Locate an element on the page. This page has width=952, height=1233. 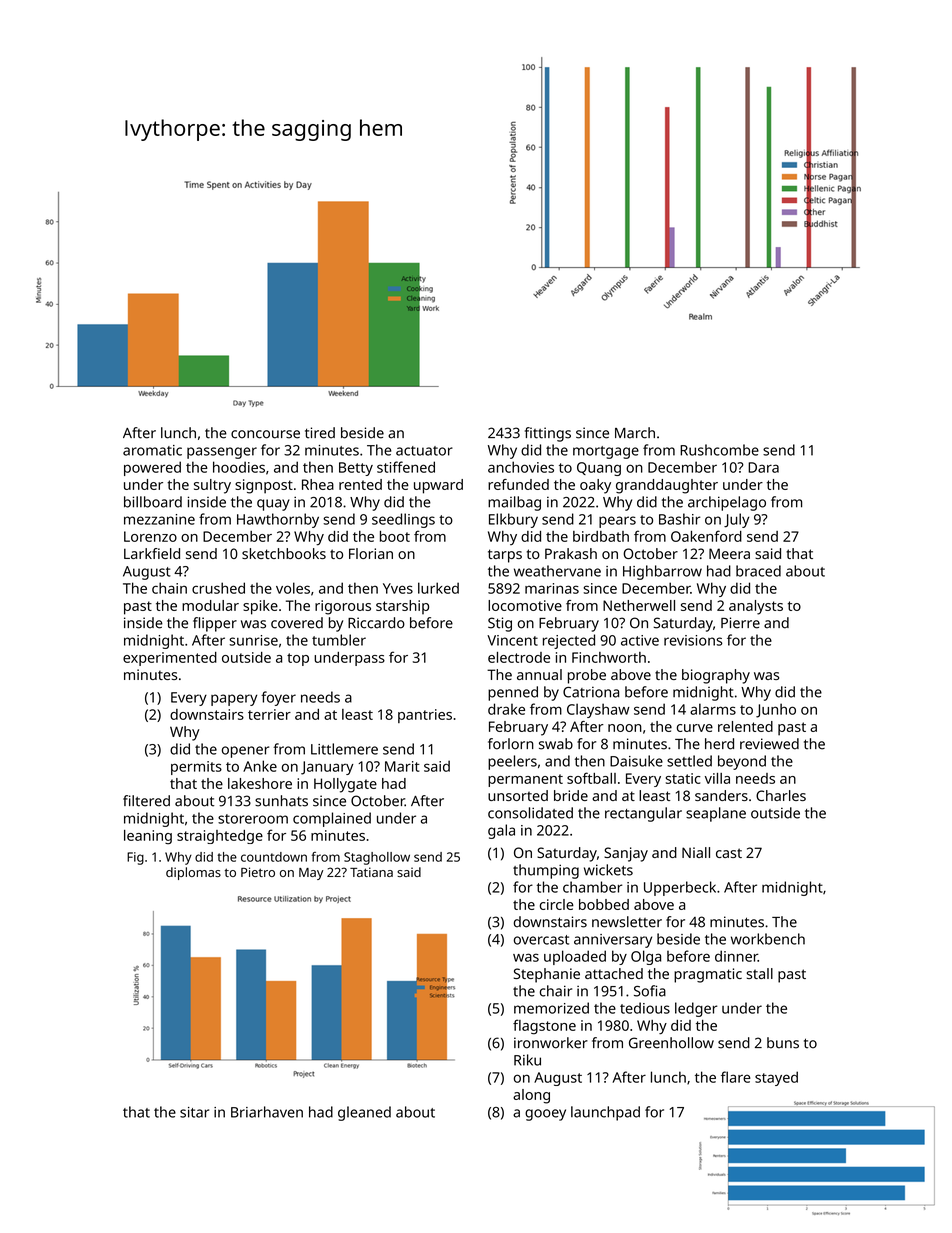
passenger is located at coordinates (222, 453).
